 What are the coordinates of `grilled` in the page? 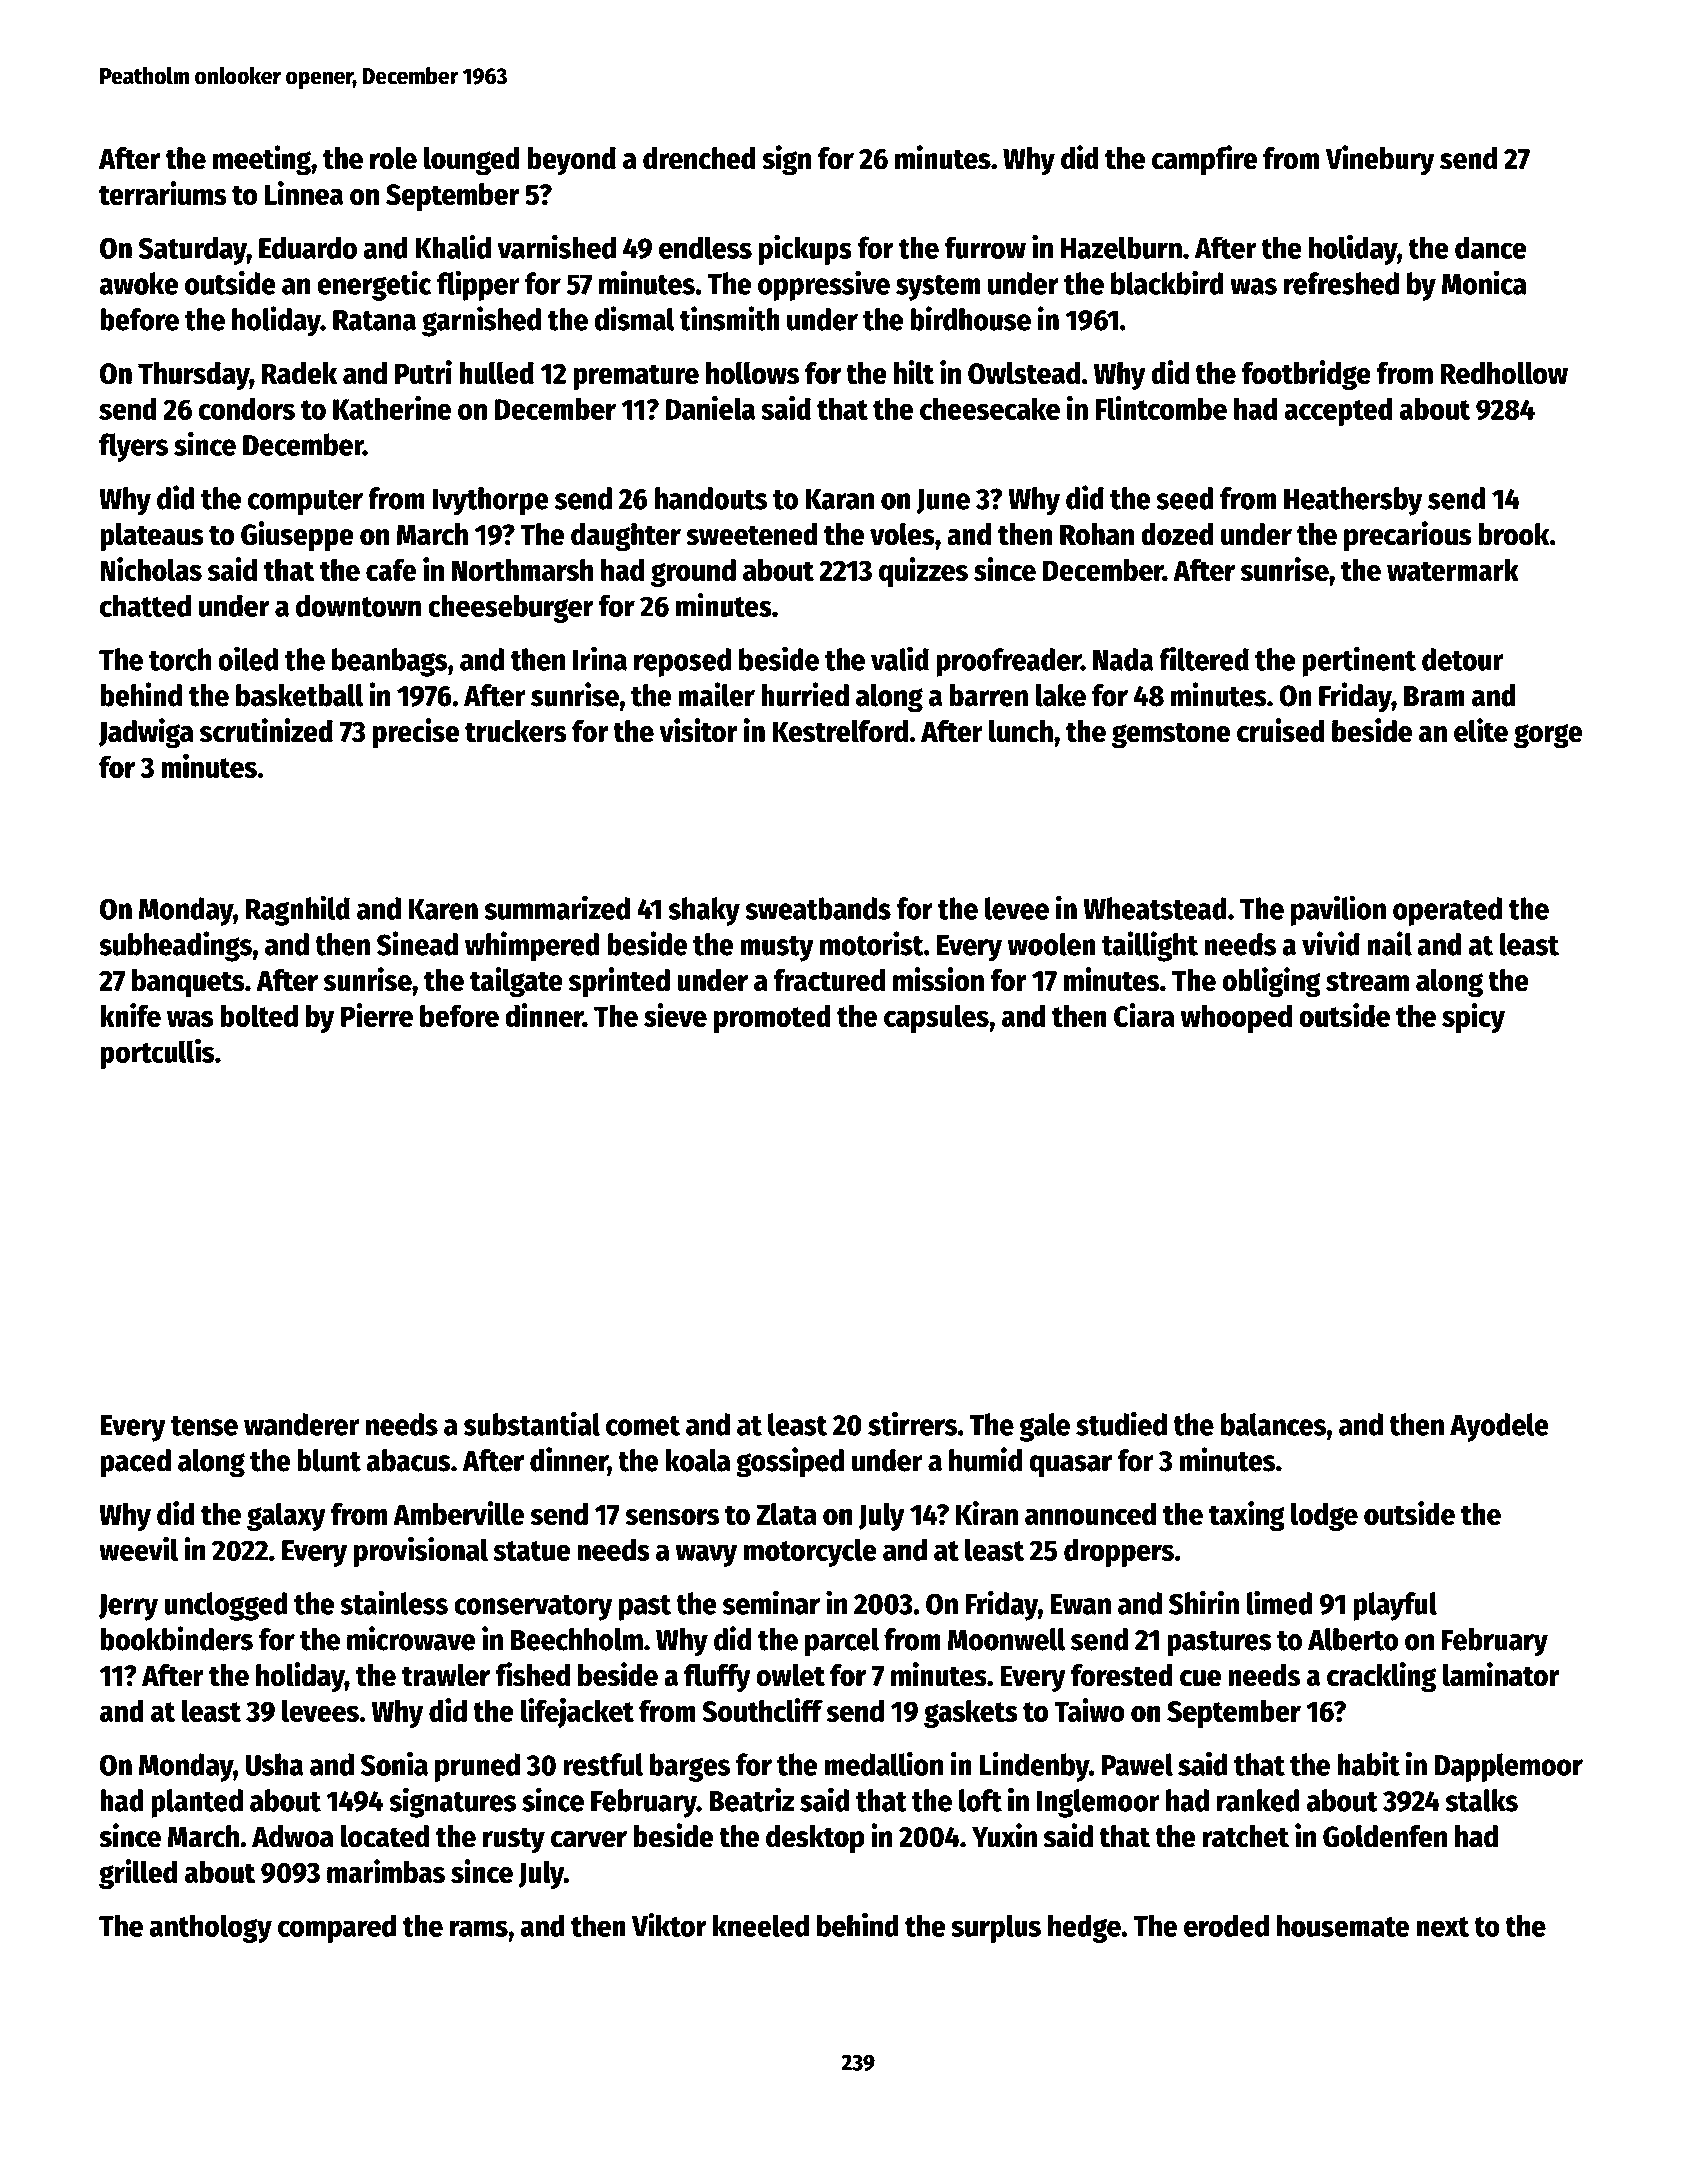 It's located at (138, 1874).
